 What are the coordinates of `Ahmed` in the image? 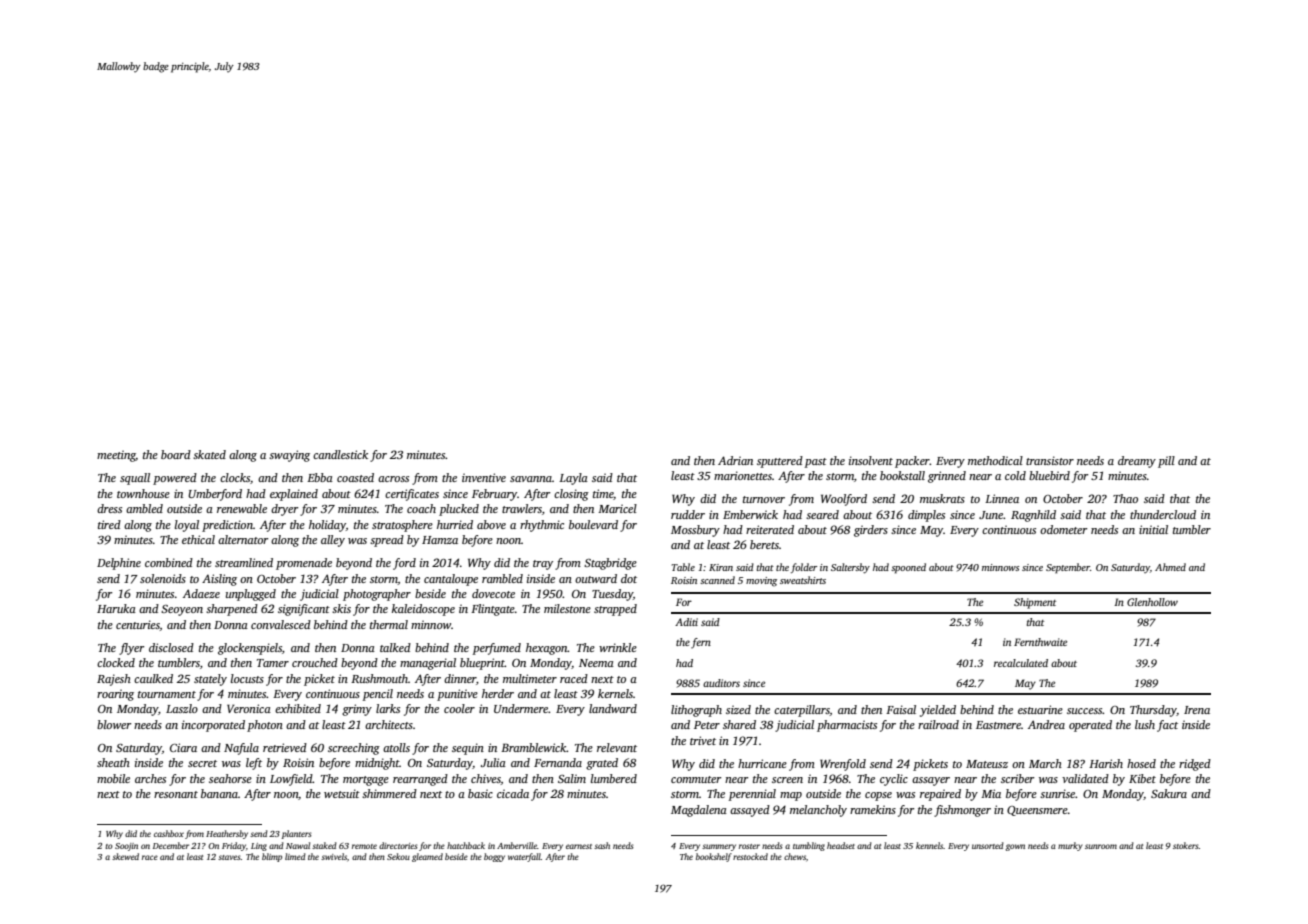 It's located at (1170, 567).
